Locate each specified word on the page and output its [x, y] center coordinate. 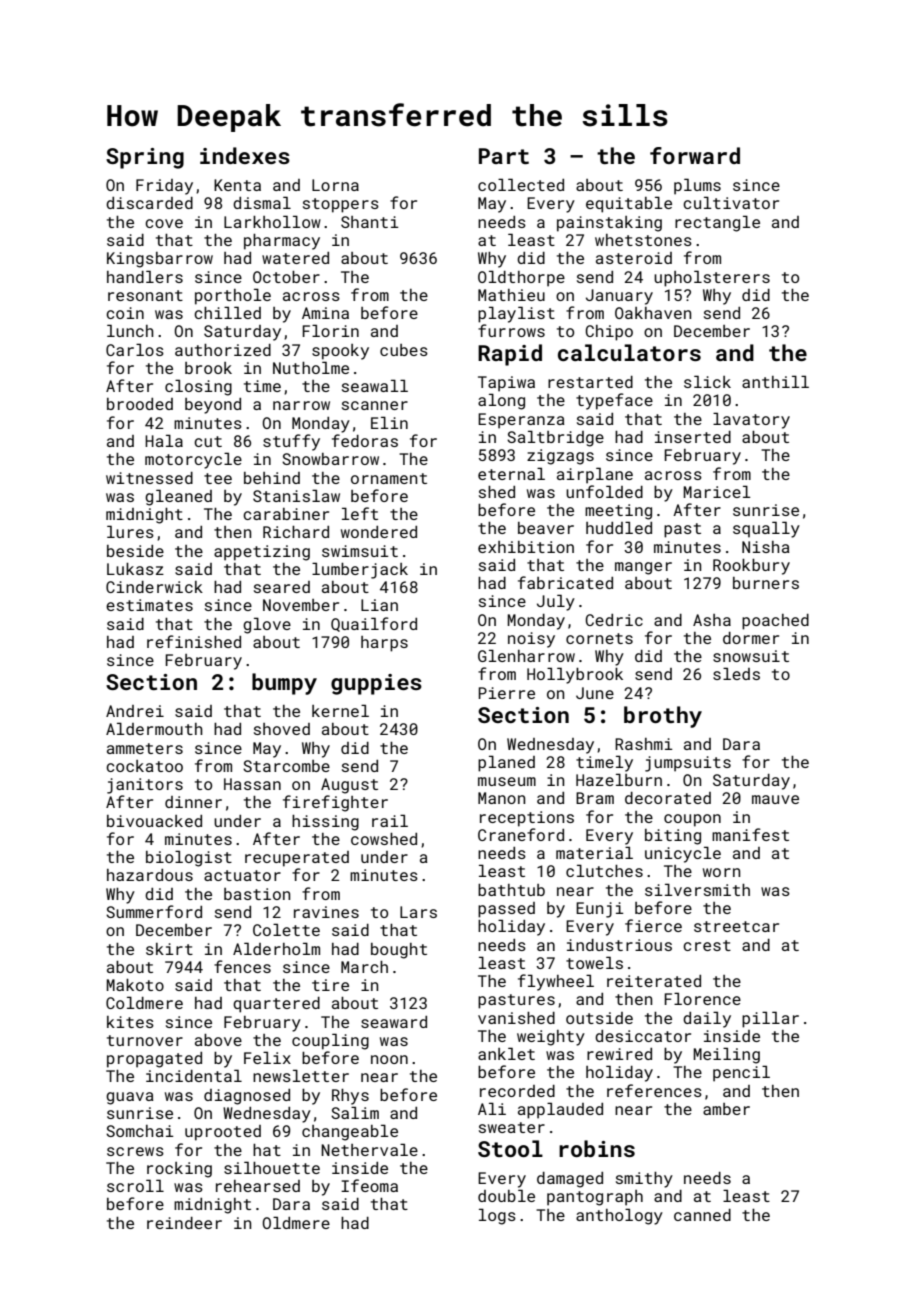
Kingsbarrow [160, 260]
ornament [389, 478]
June [595, 693]
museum [507, 781]
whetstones [643, 240]
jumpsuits [688, 764]
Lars [418, 912]
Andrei [135, 711]
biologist [189, 858]
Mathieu [511, 295]
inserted [693, 437]
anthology [619, 1216]
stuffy [291, 442]
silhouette [272, 1167]
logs [497, 1216]
